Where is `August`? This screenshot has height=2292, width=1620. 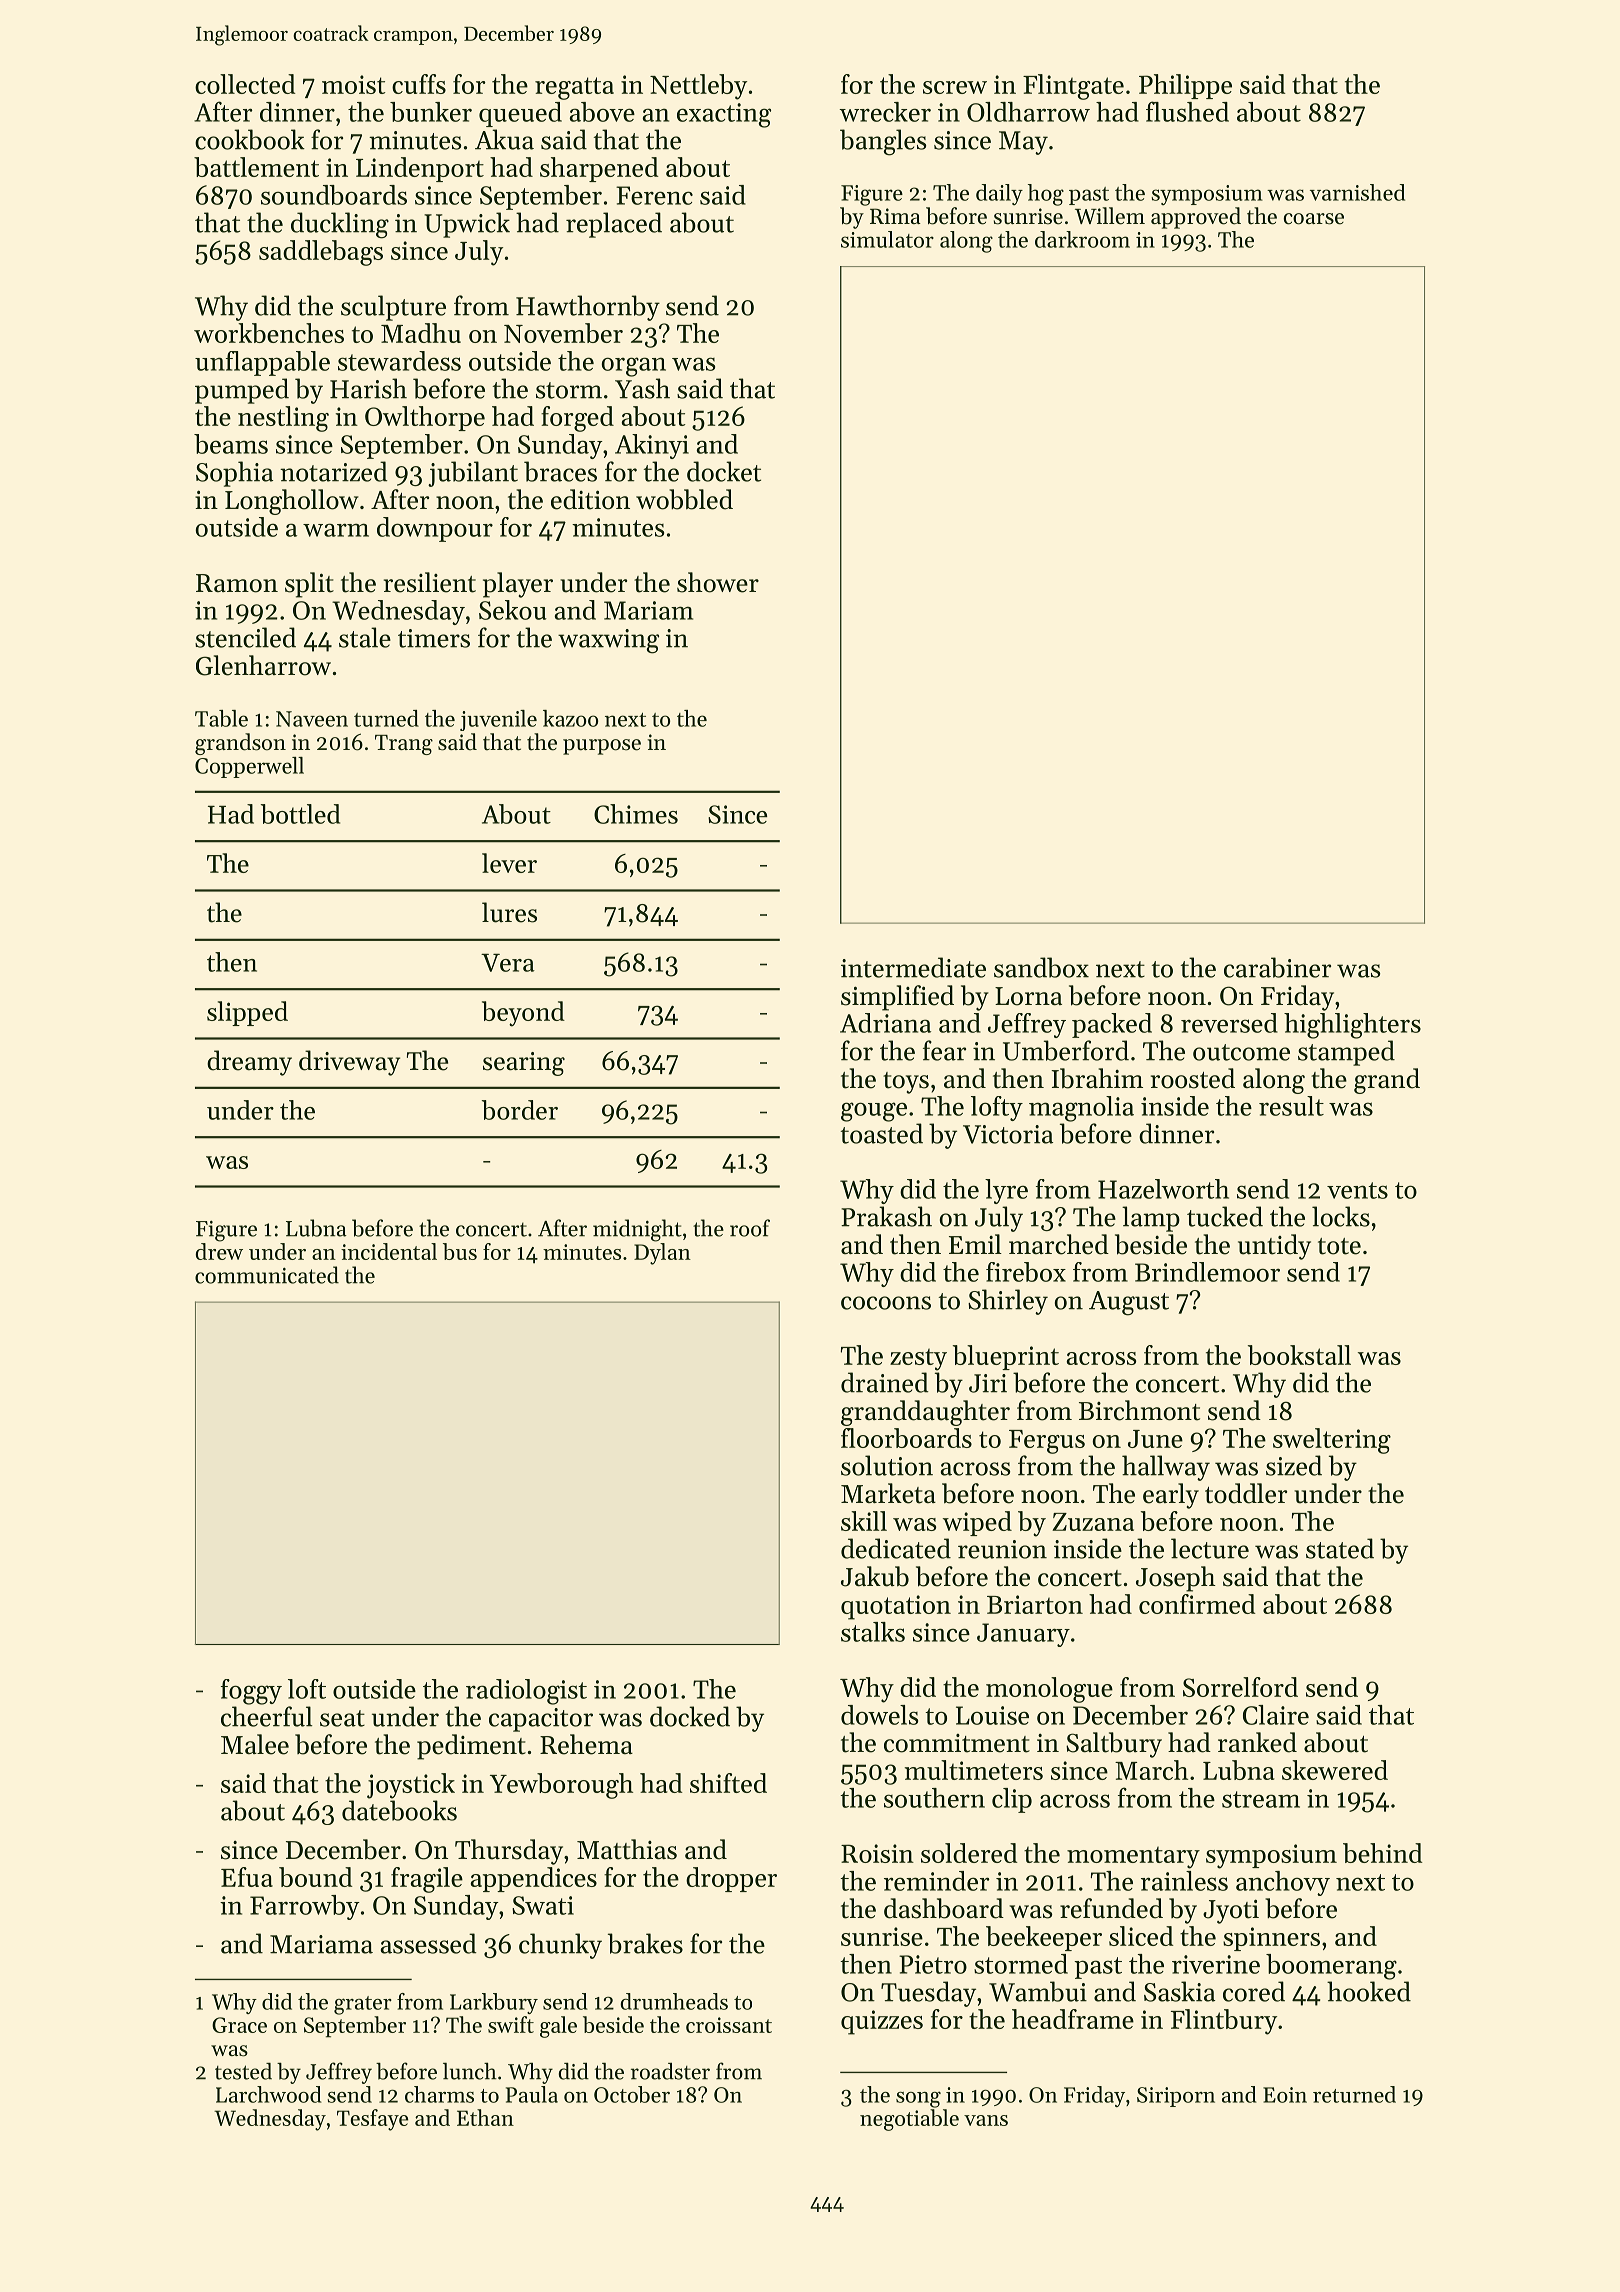 August is located at coordinates (1129, 1303).
